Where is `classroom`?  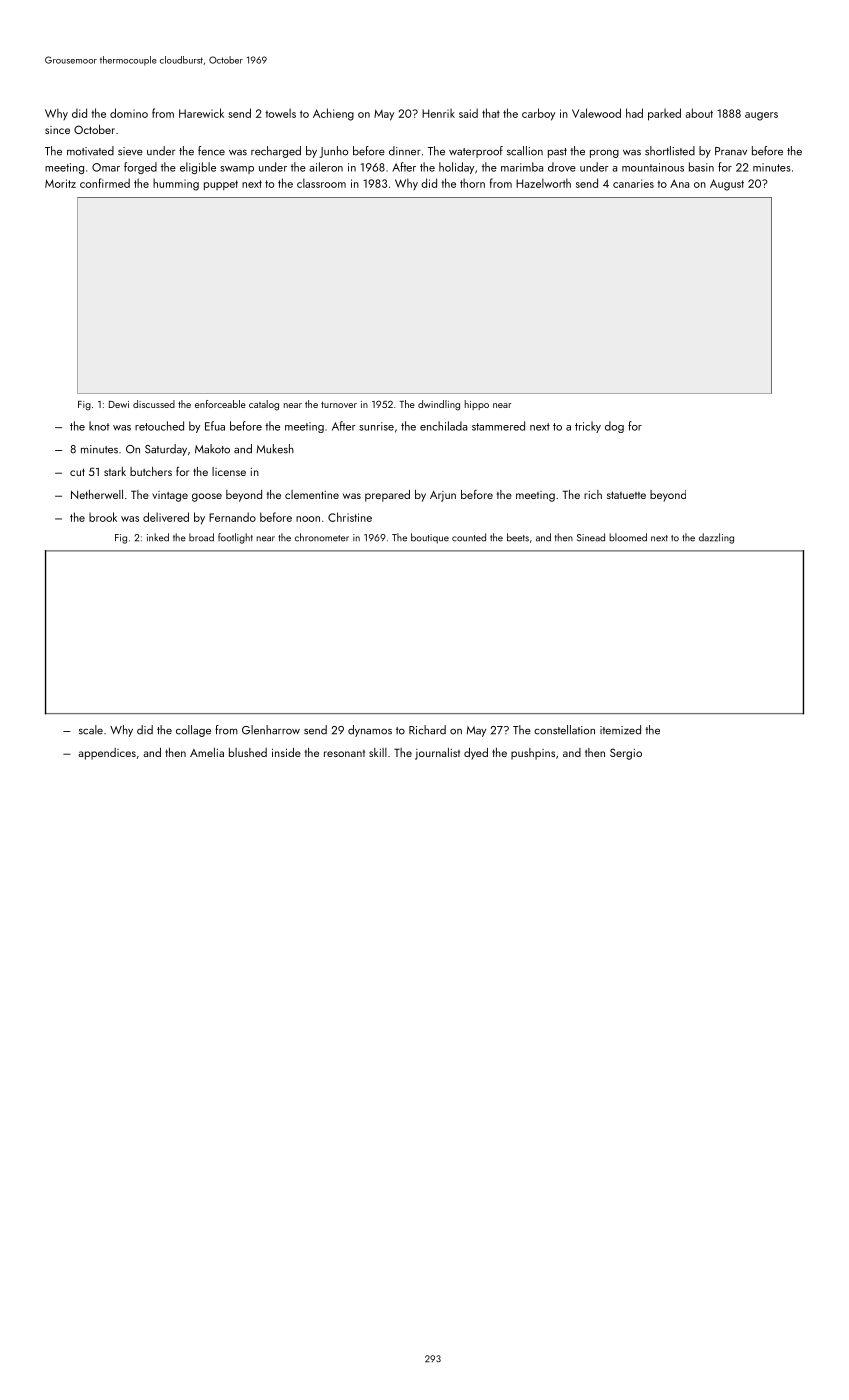
classroom is located at coordinates (321, 183).
